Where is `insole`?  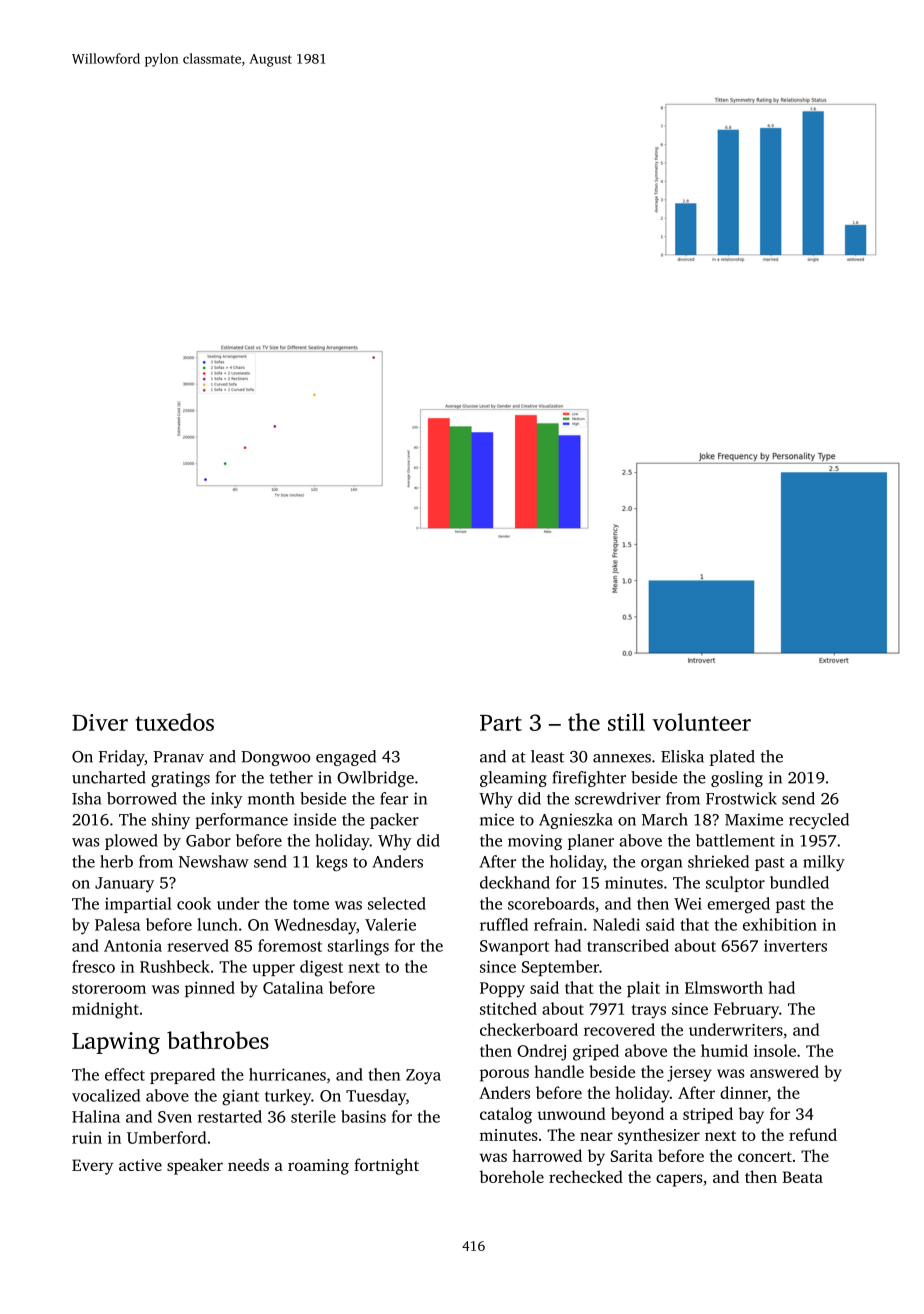
insole is located at coordinates (775, 1050).
